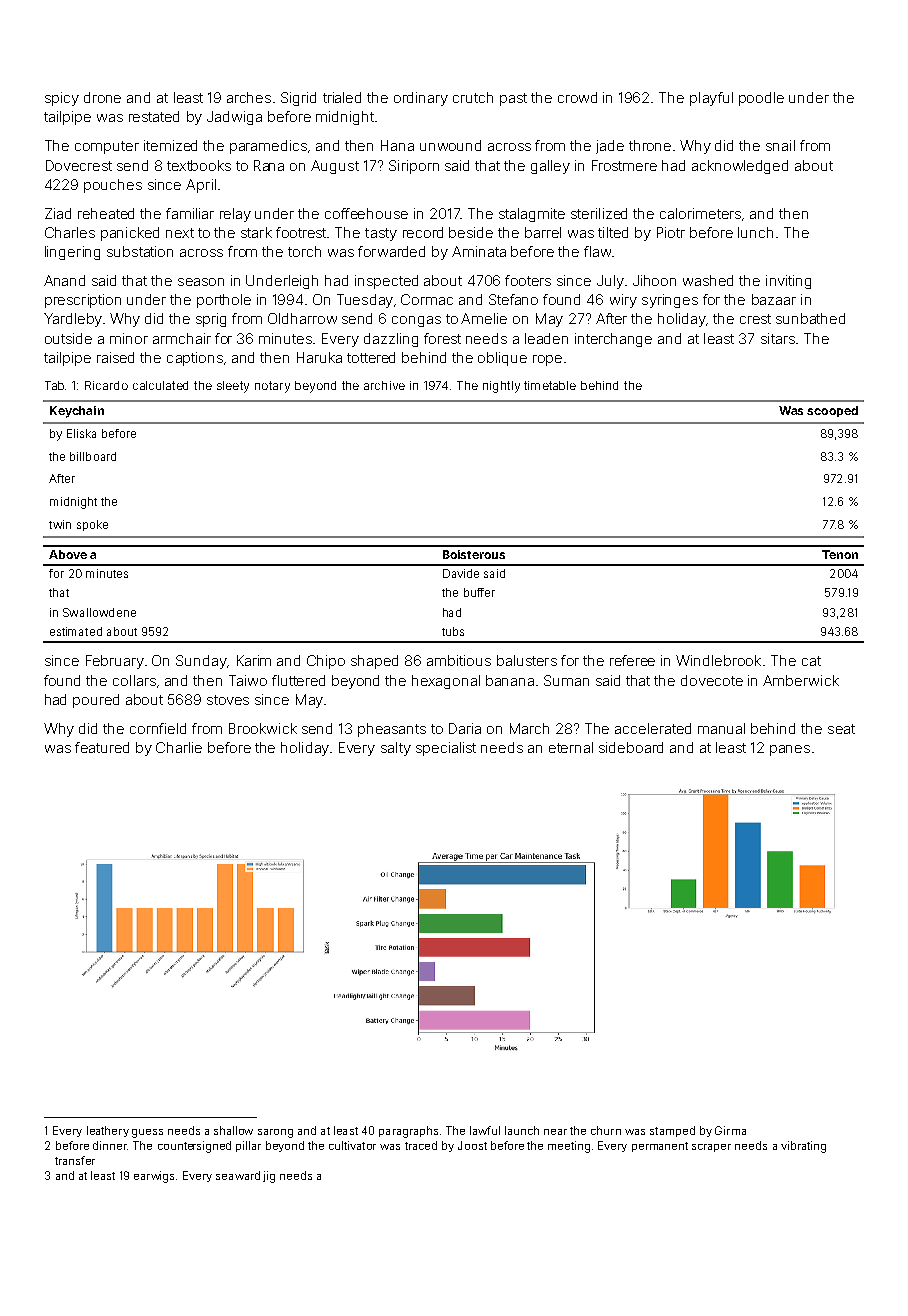 The height and width of the screenshot is (1316, 908). I want to click on seat, so click(841, 729).
